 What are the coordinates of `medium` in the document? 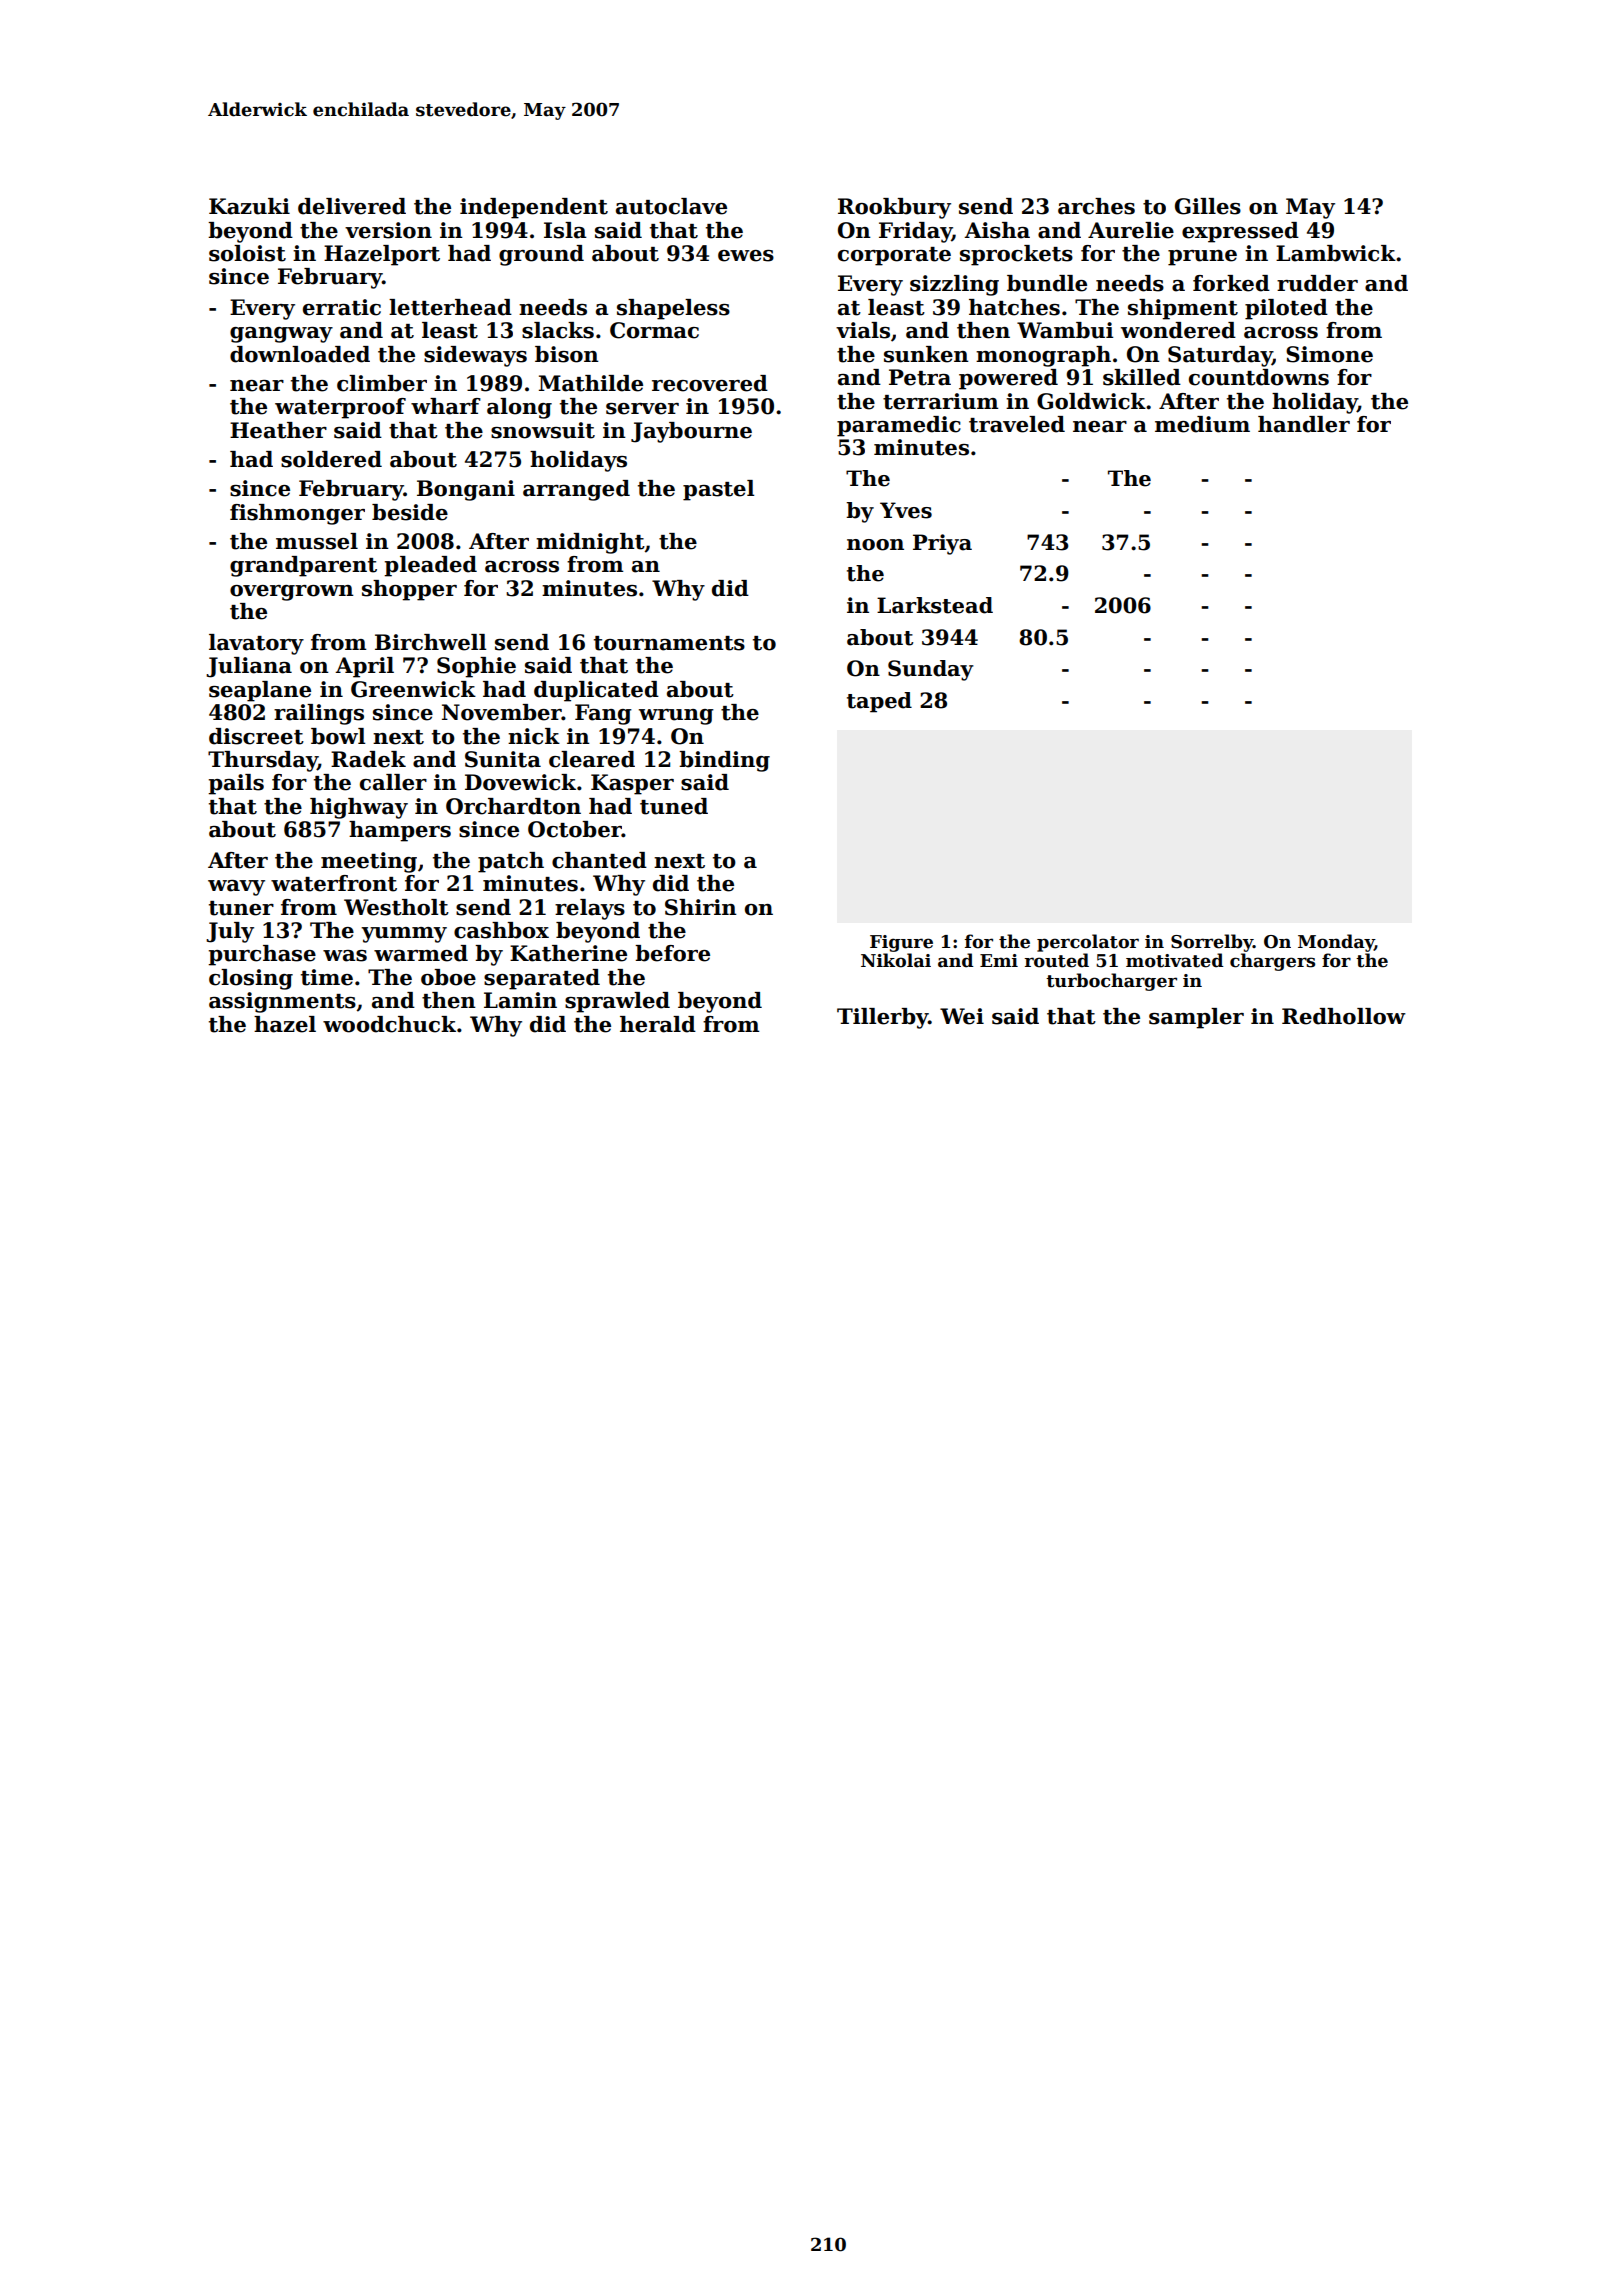 It's located at (1202, 424).
